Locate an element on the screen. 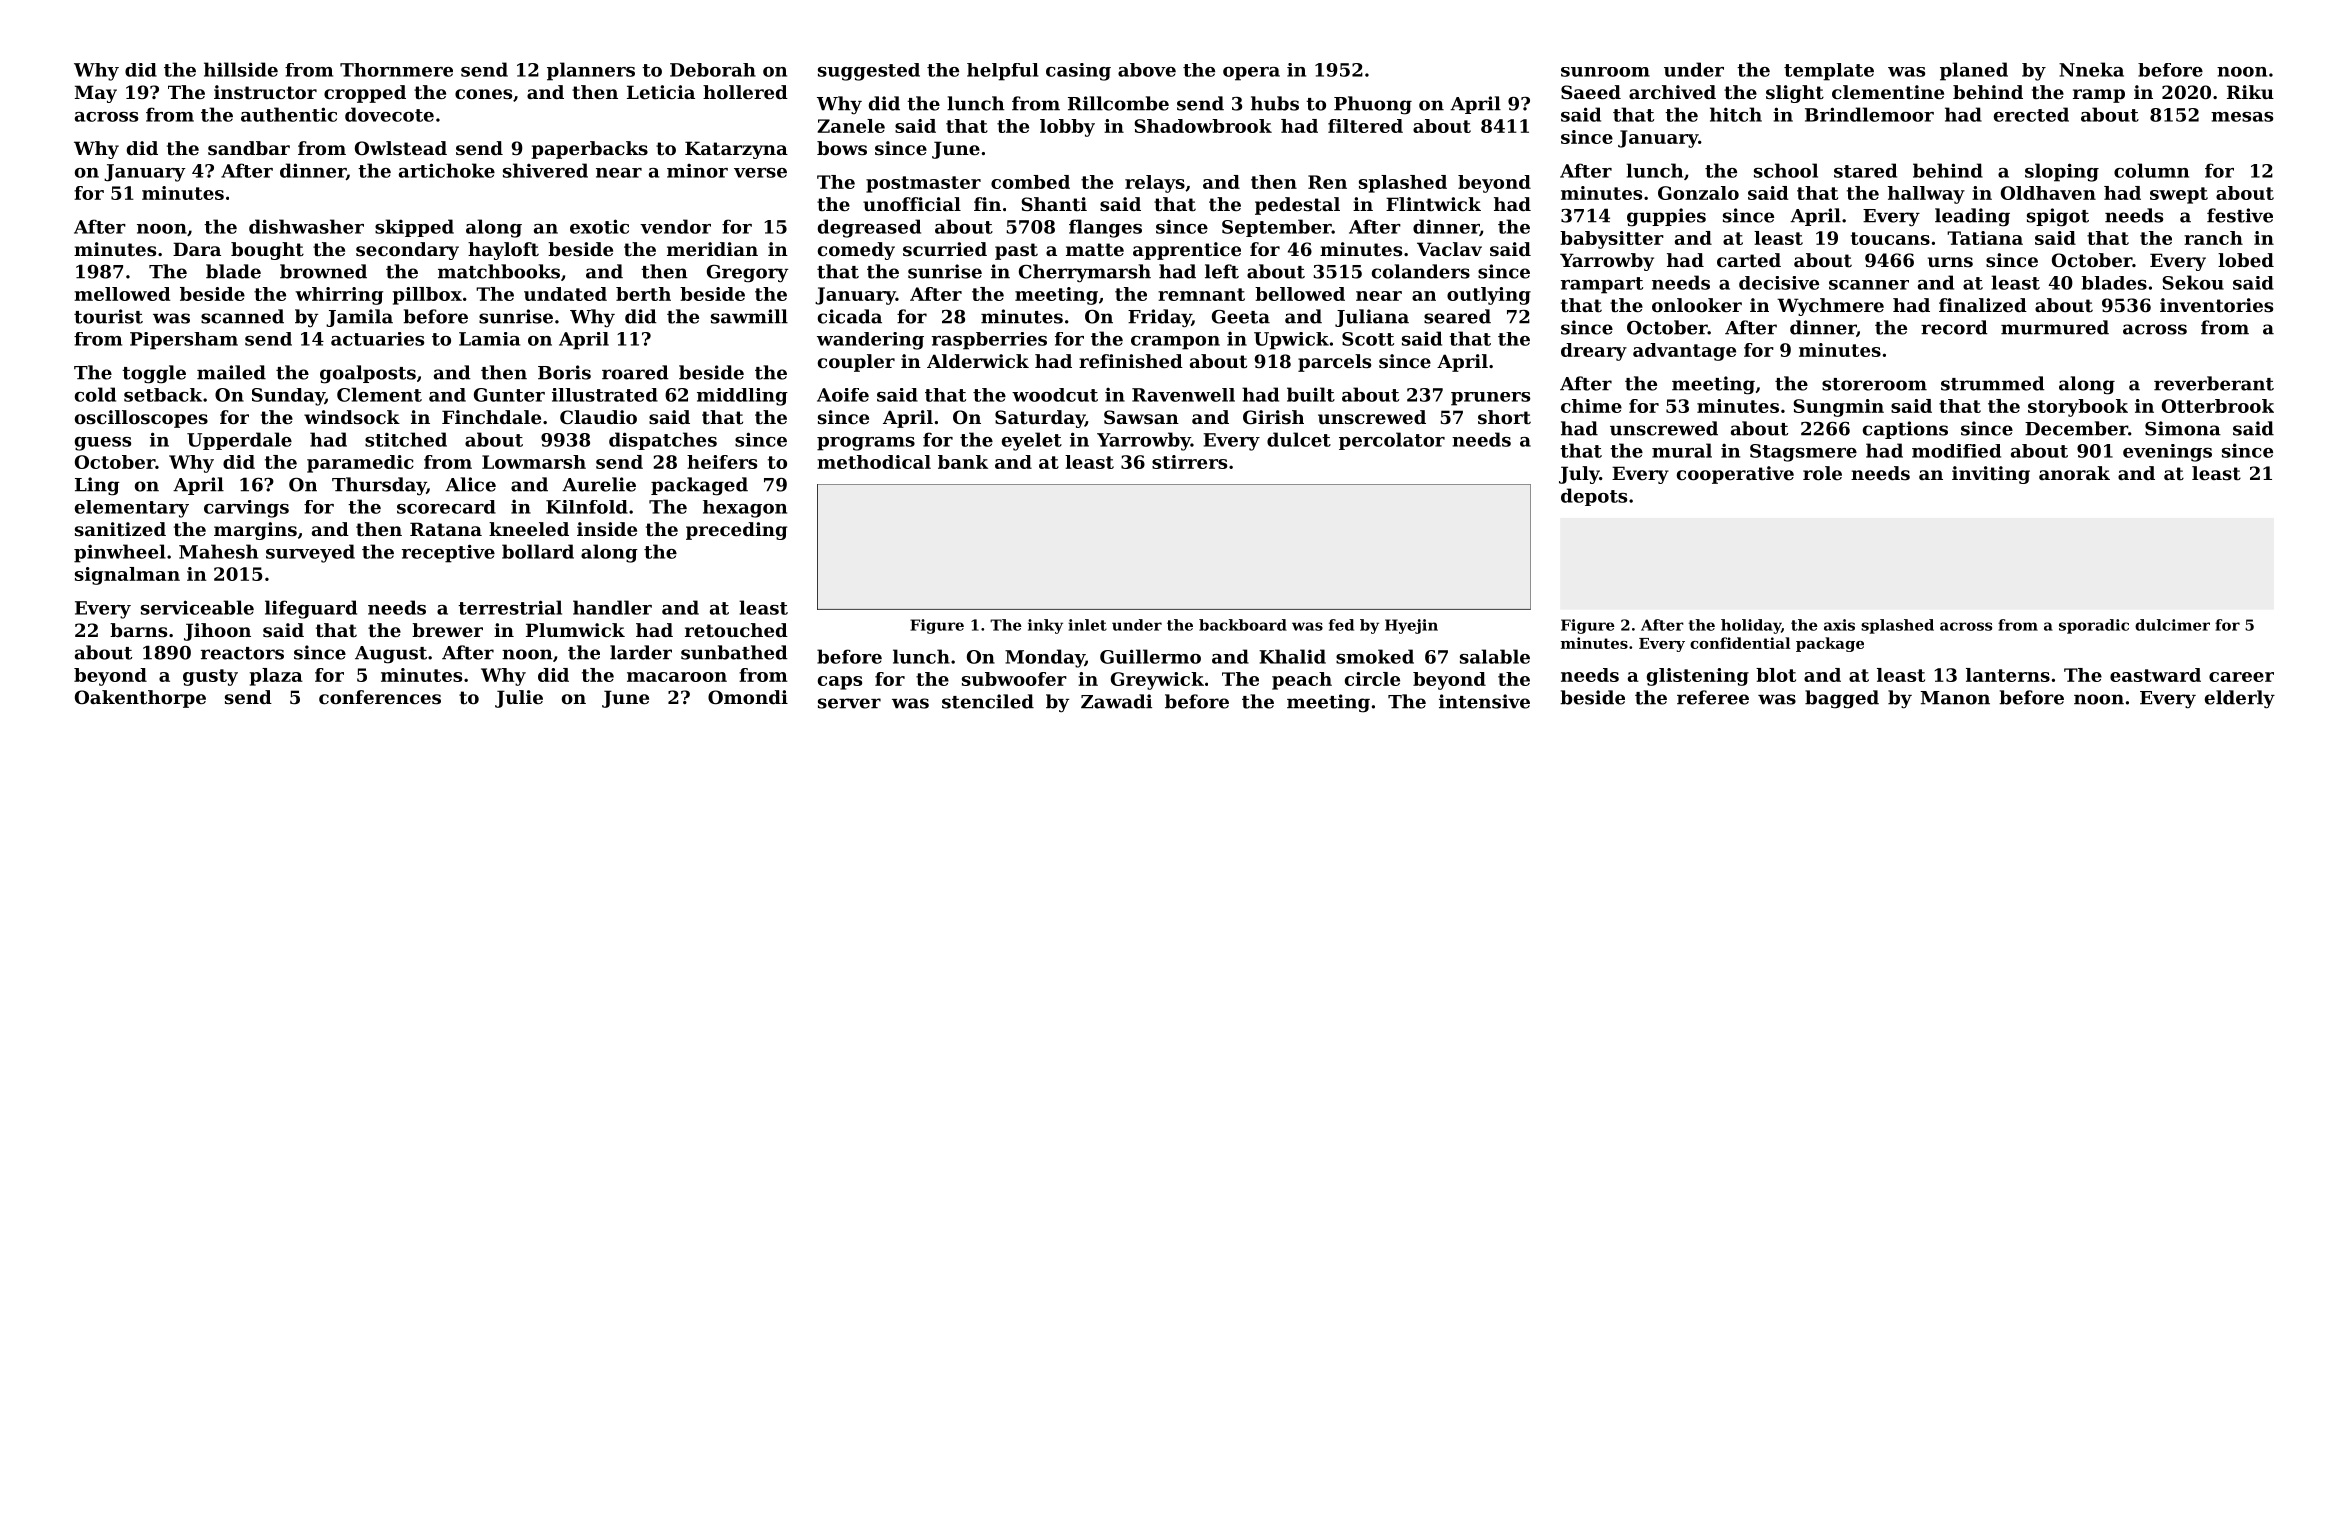  sandbar is located at coordinates (249, 148).
